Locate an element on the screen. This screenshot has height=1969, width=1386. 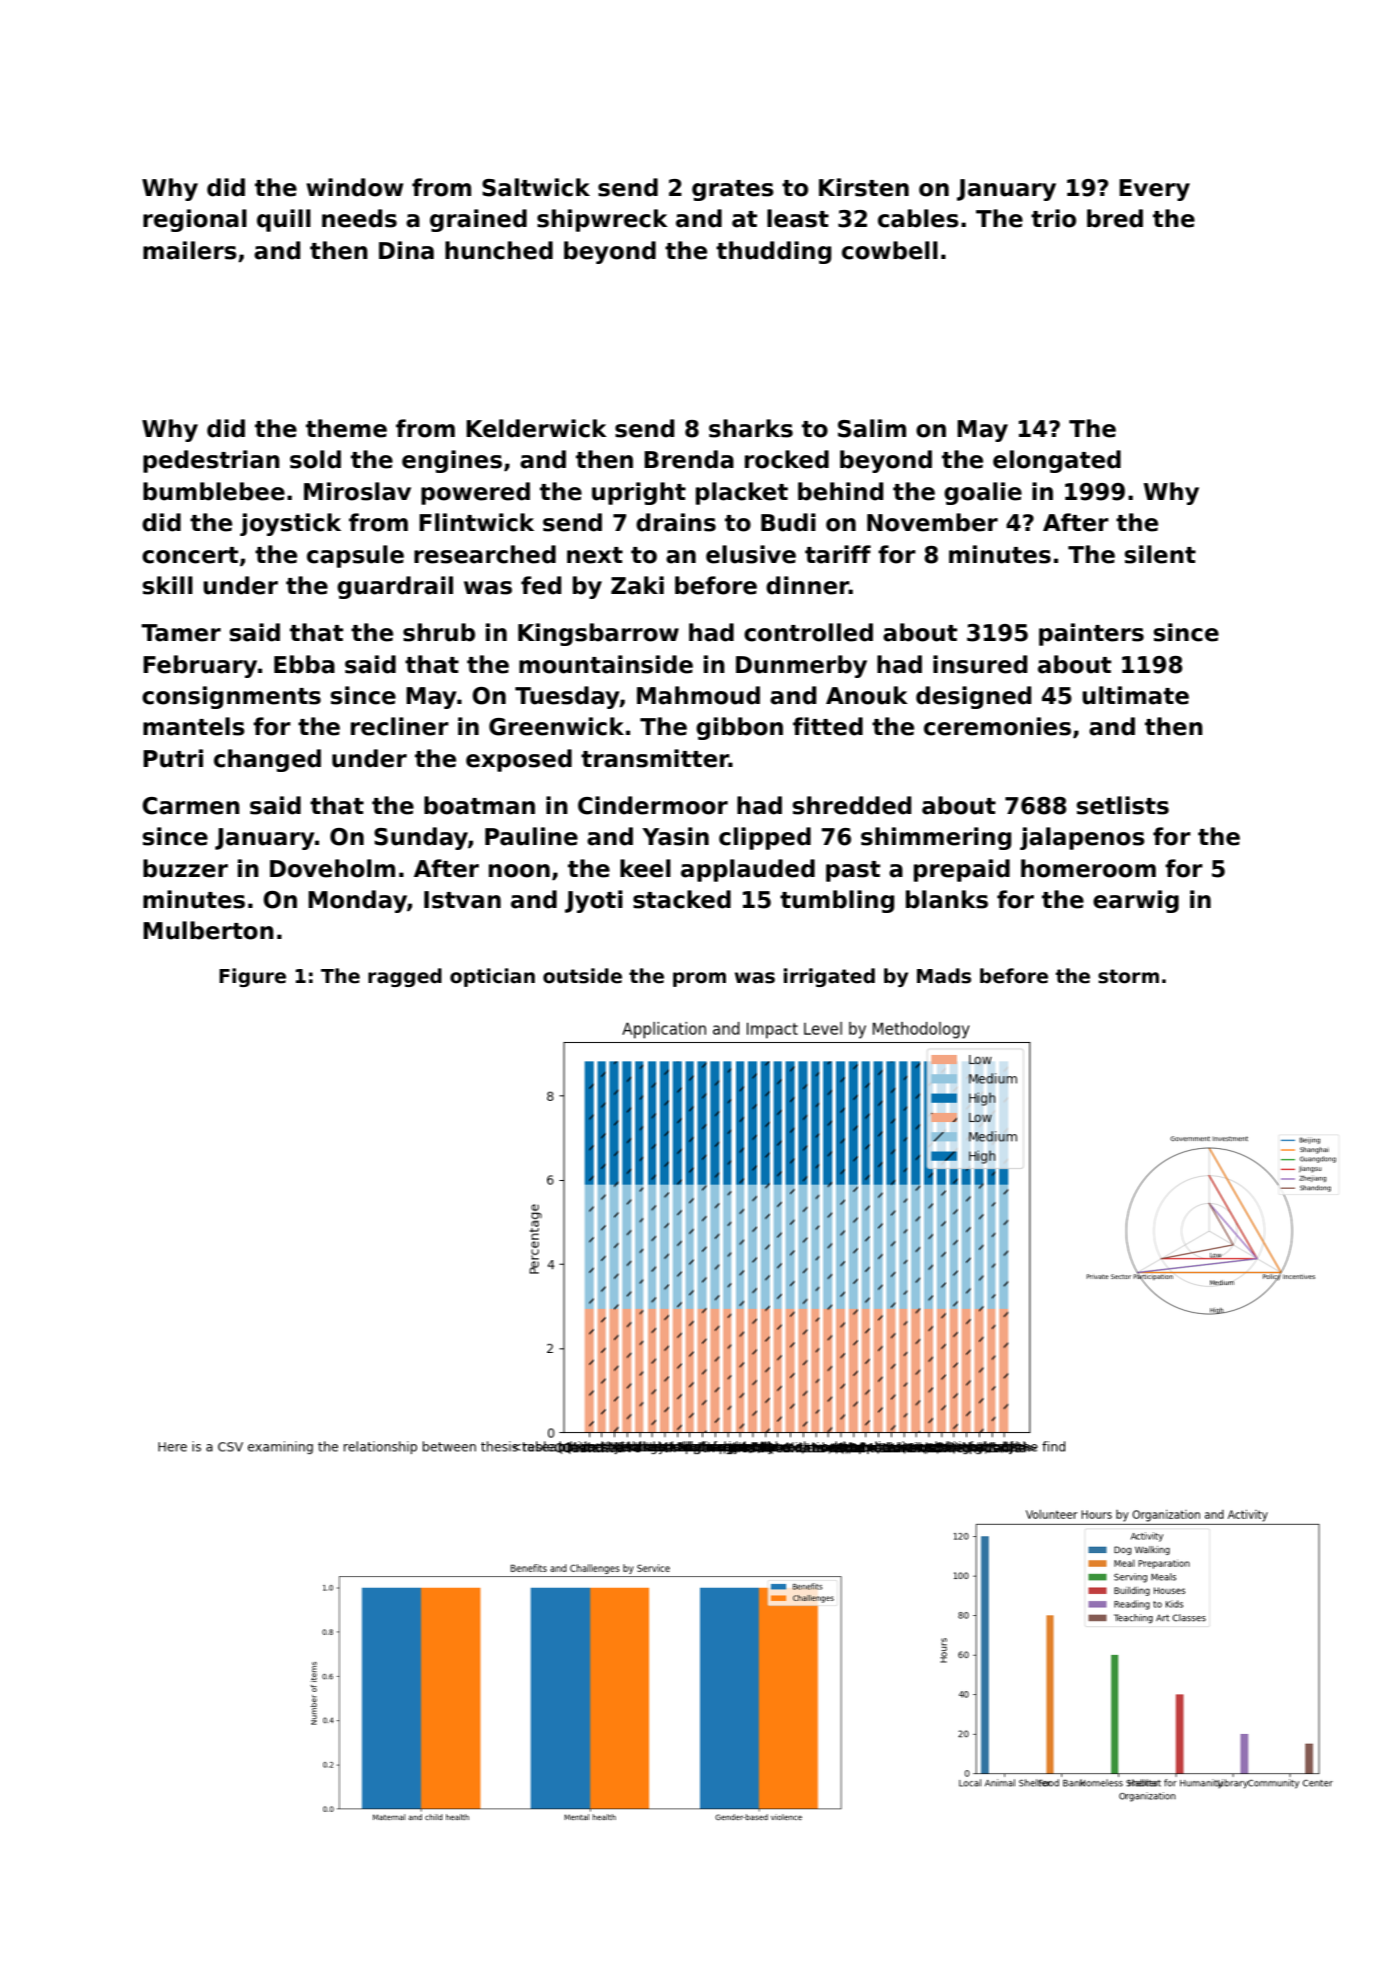
shipwreck is located at coordinates (602, 220).
